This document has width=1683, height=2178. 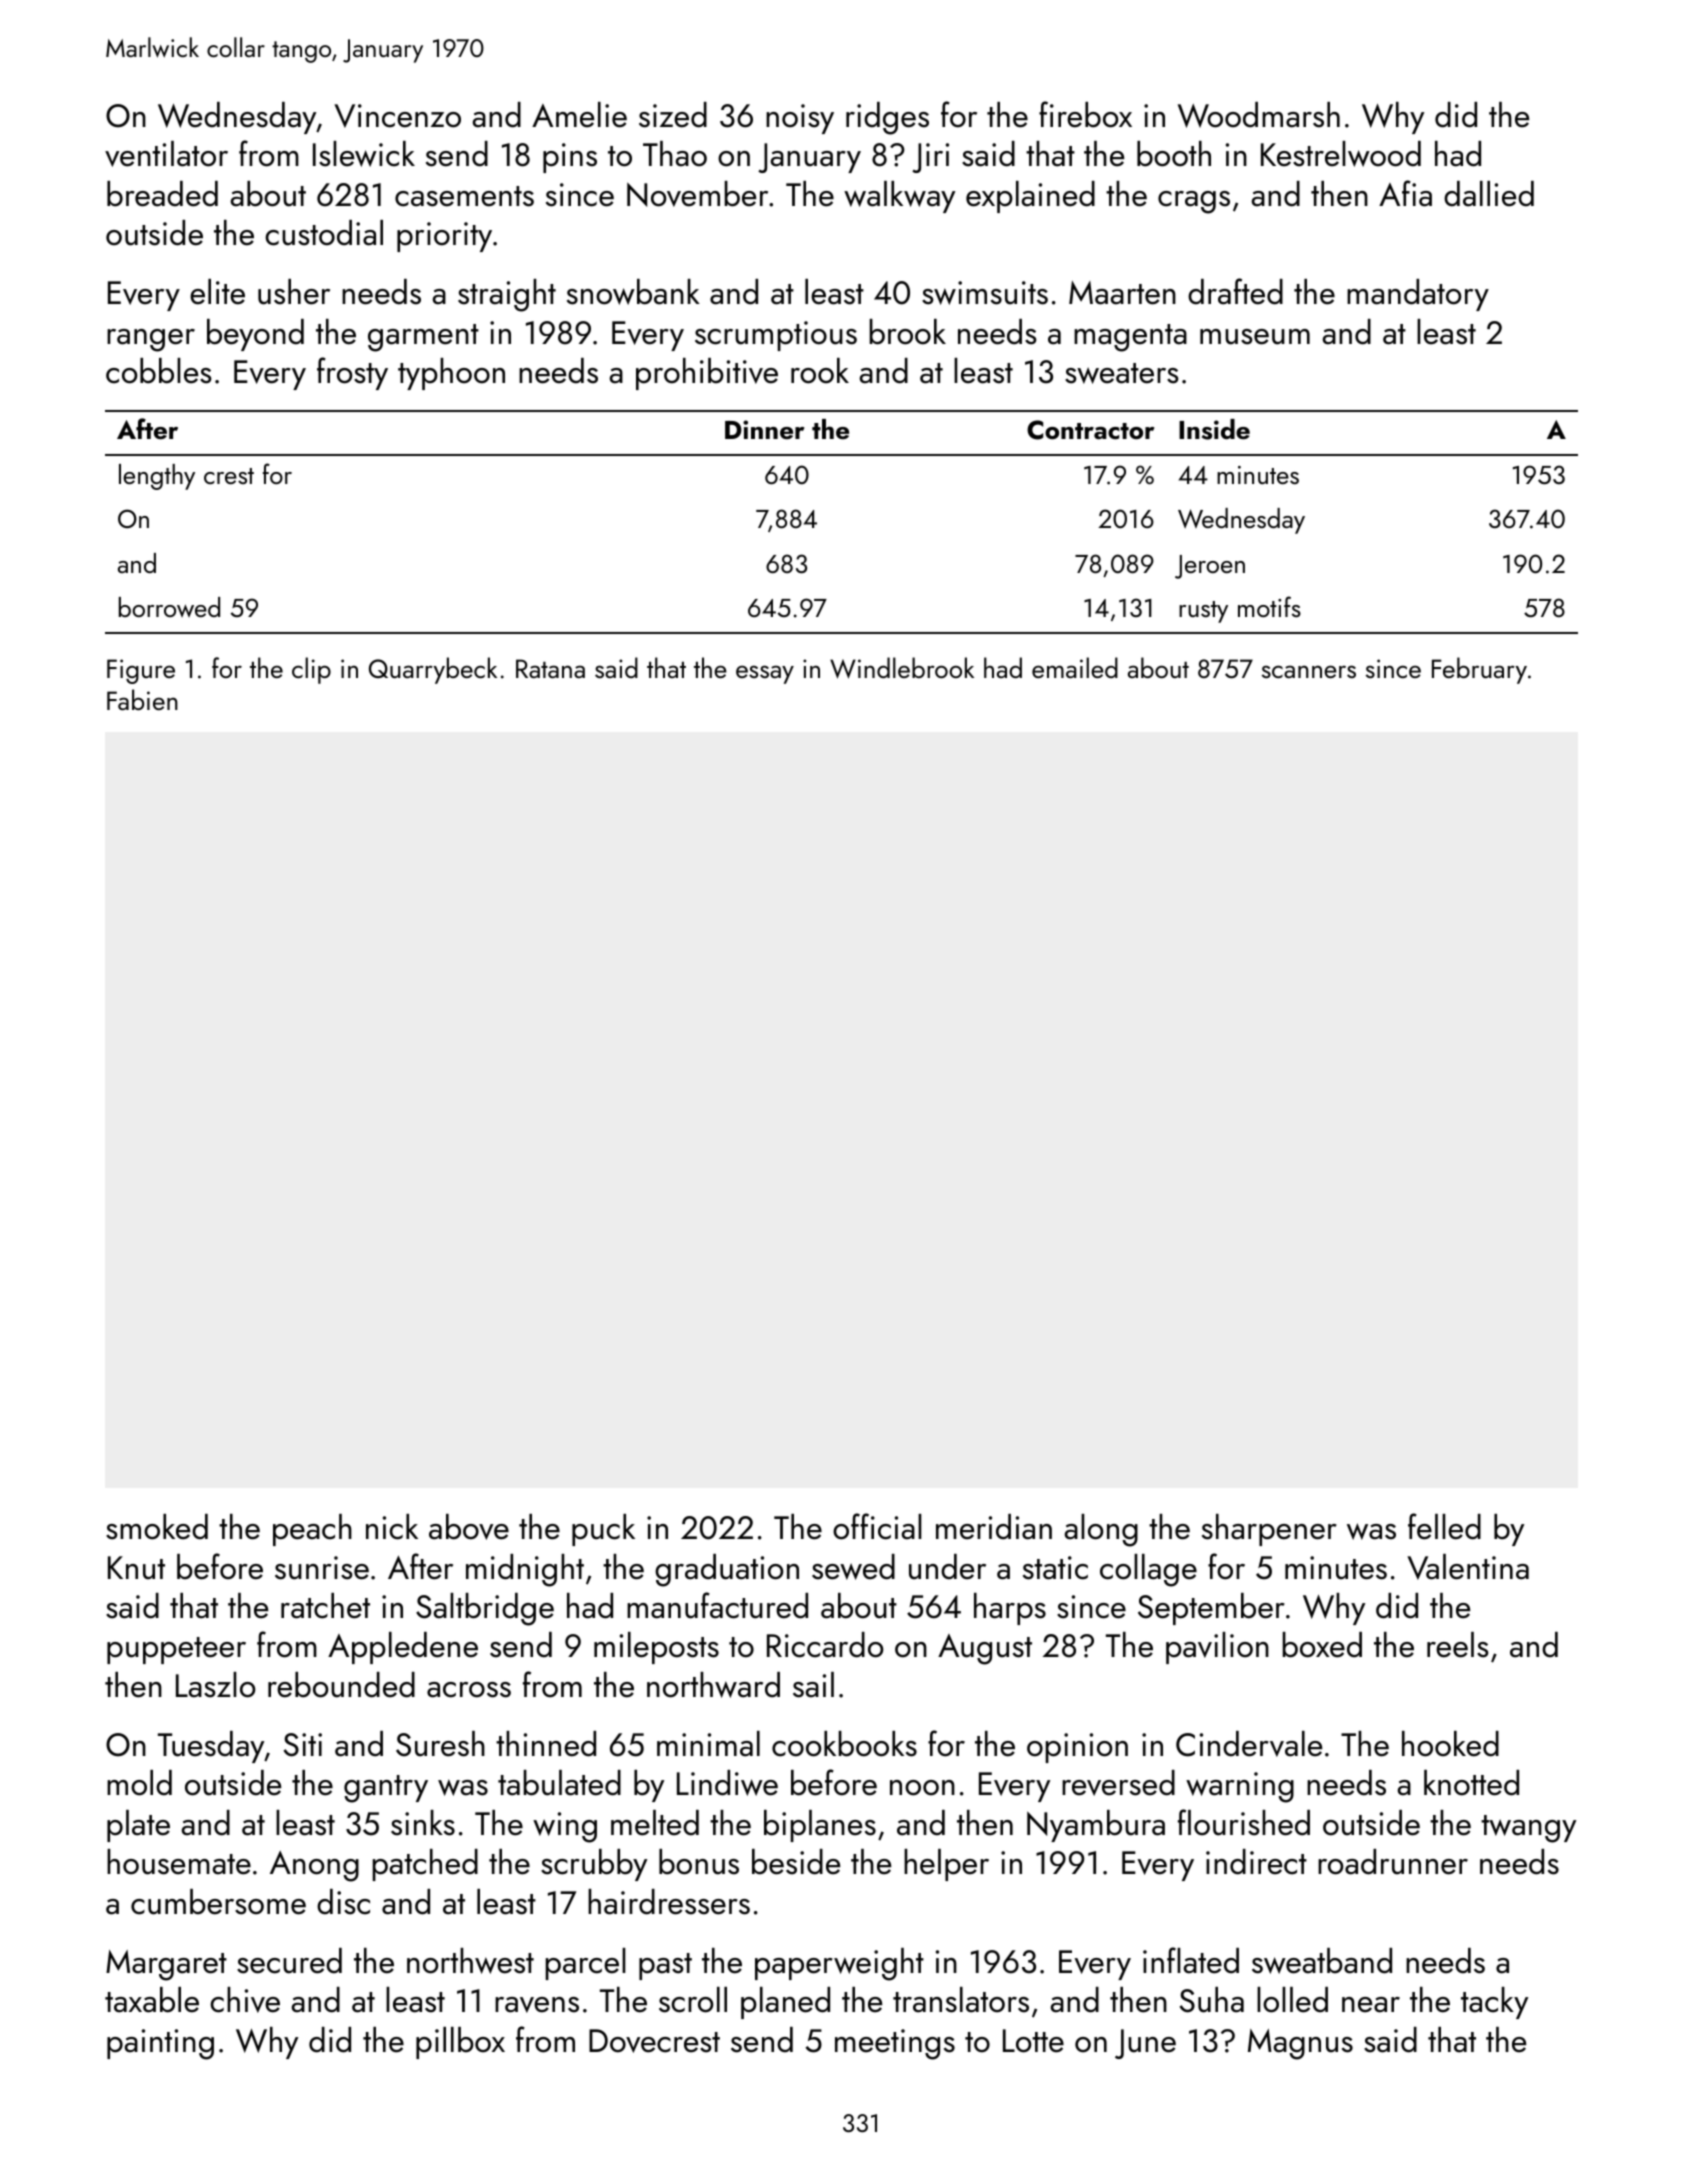 I want to click on scroll, so click(x=693, y=2000).
